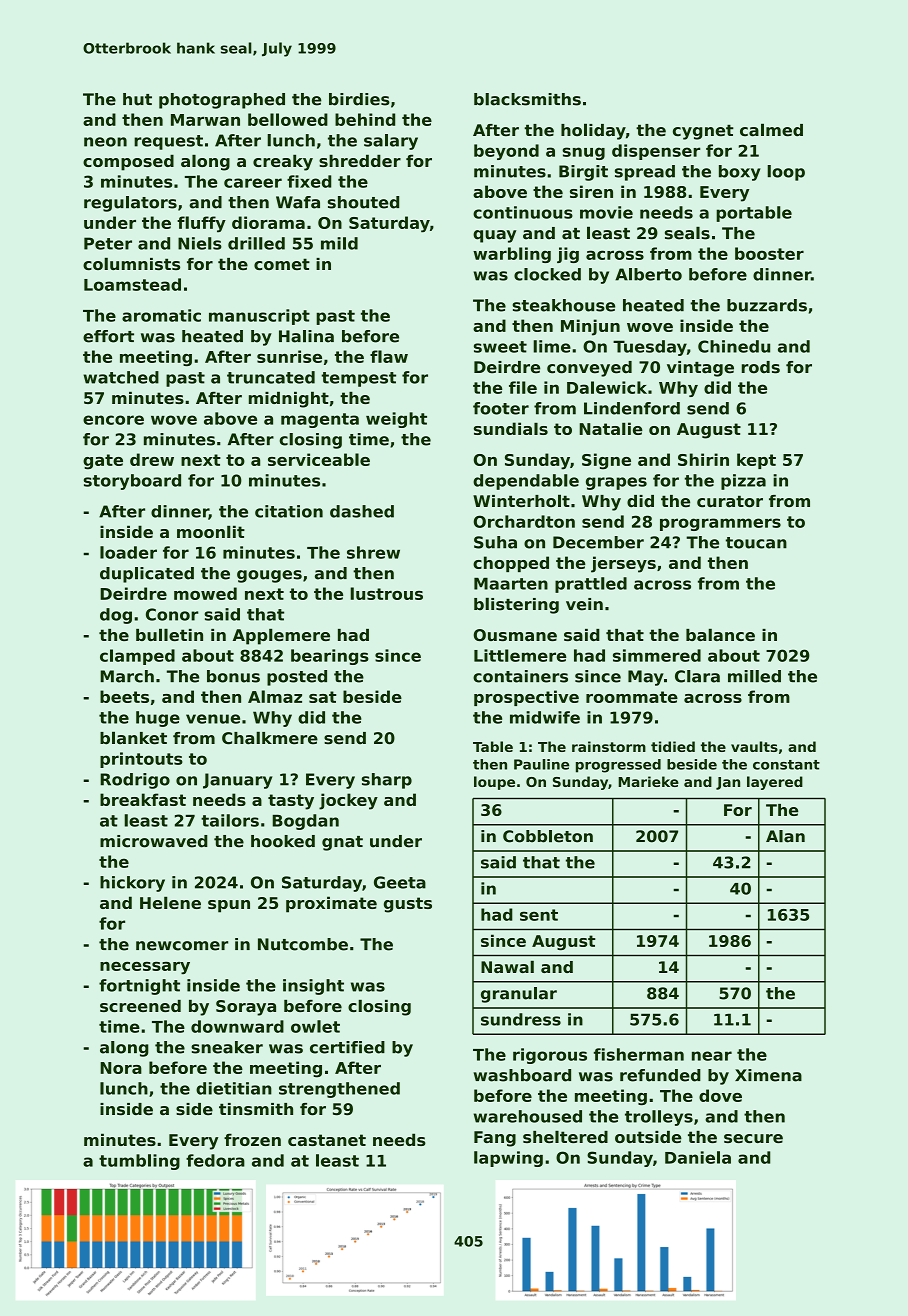 Image resolution: width=908 pixels, height=1316 pixels. What do you see at coordinates (761, 367) in the document?
I see `rods` at bounding box center [761, 367].
